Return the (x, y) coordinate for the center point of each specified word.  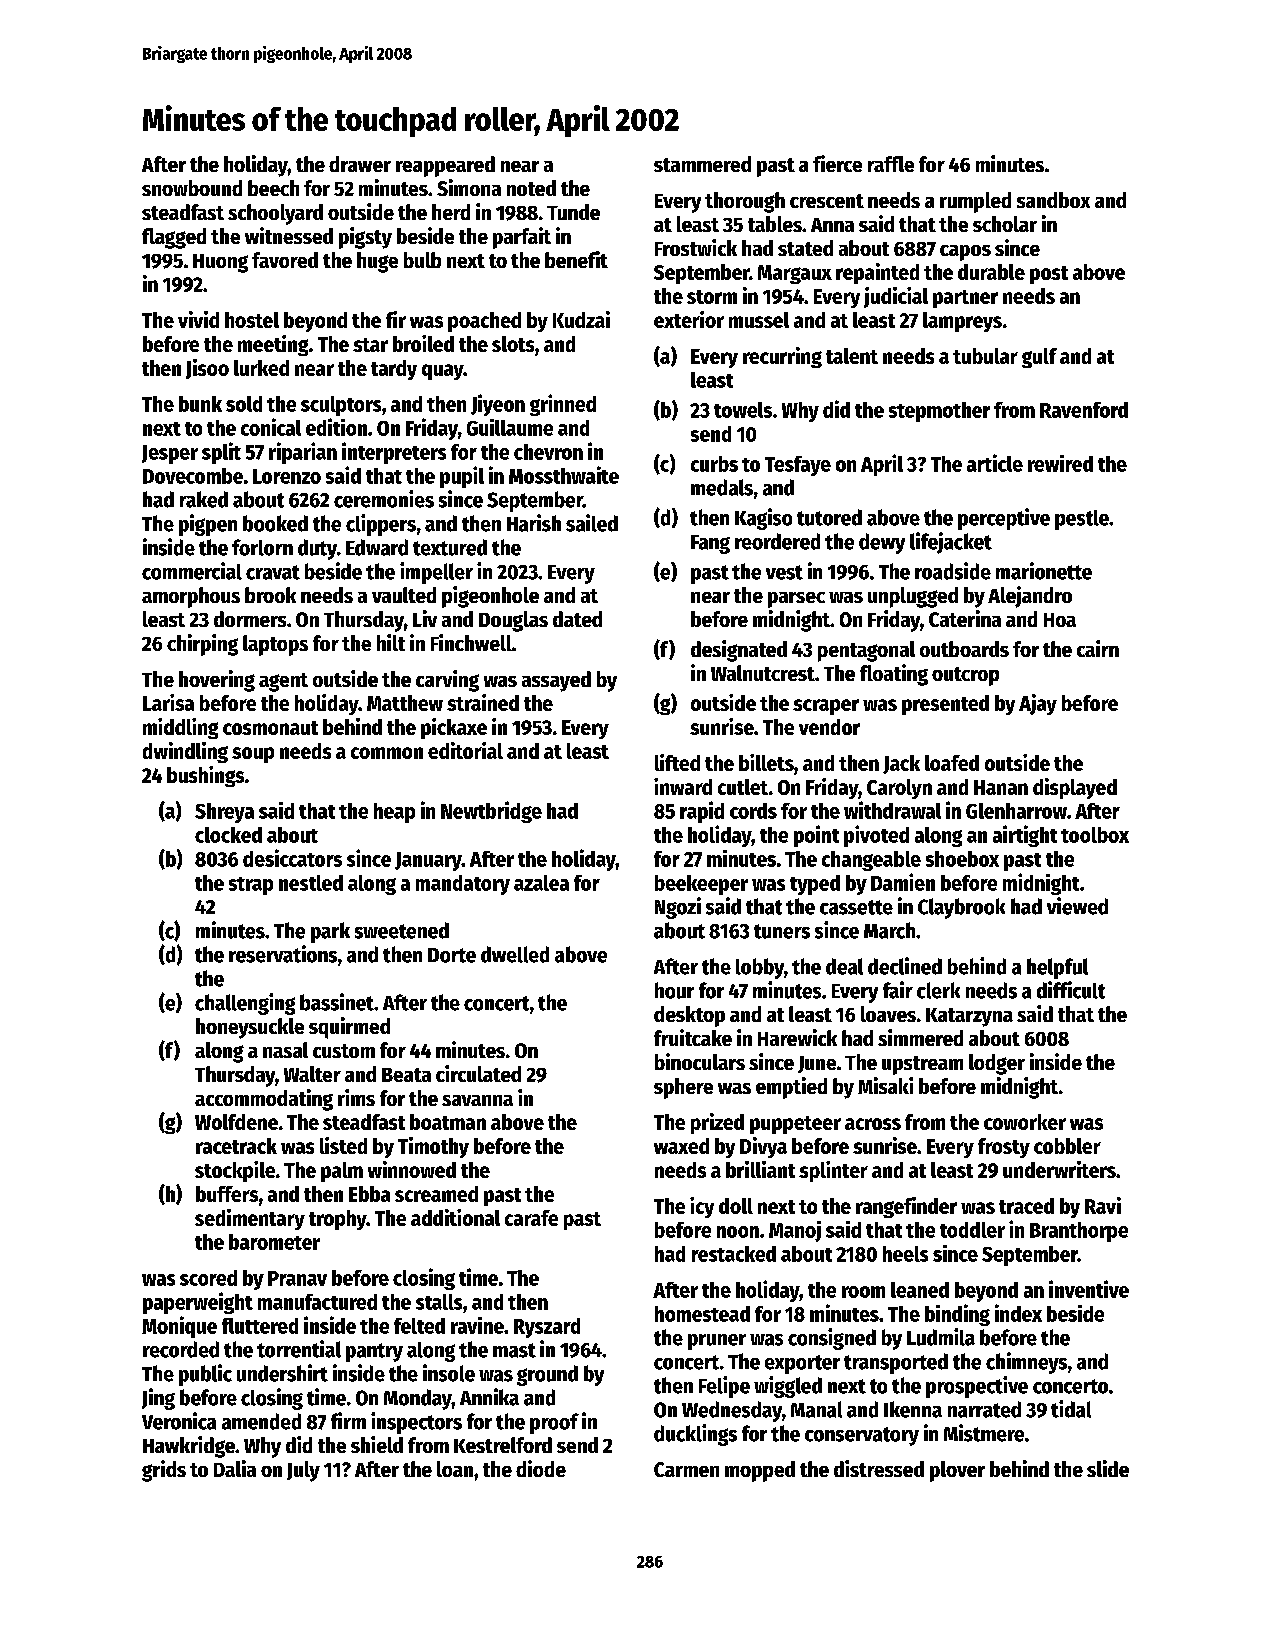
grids (164, 1471)
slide (1108, 1468)
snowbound (192, 188)
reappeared (445, 166)
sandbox (1053, 200)
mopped (760, 1471)
